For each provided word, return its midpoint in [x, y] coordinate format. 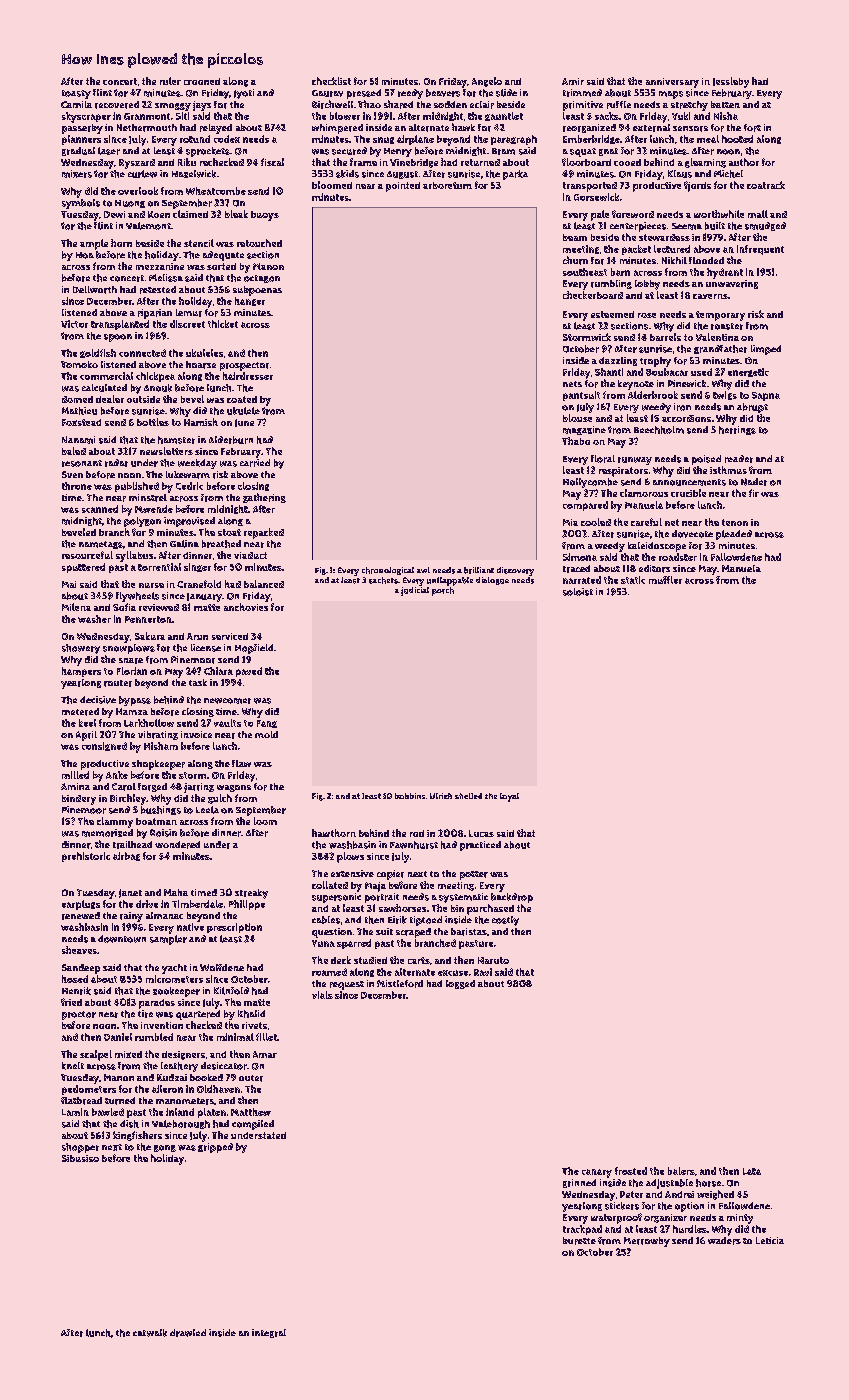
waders [724, 1241]
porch [443, 591]
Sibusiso [80, 1158]
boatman [156, 821]
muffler [665, 580]
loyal [509, 797]
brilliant [479, 570]
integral [269, 1333]
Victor [74, 324]
